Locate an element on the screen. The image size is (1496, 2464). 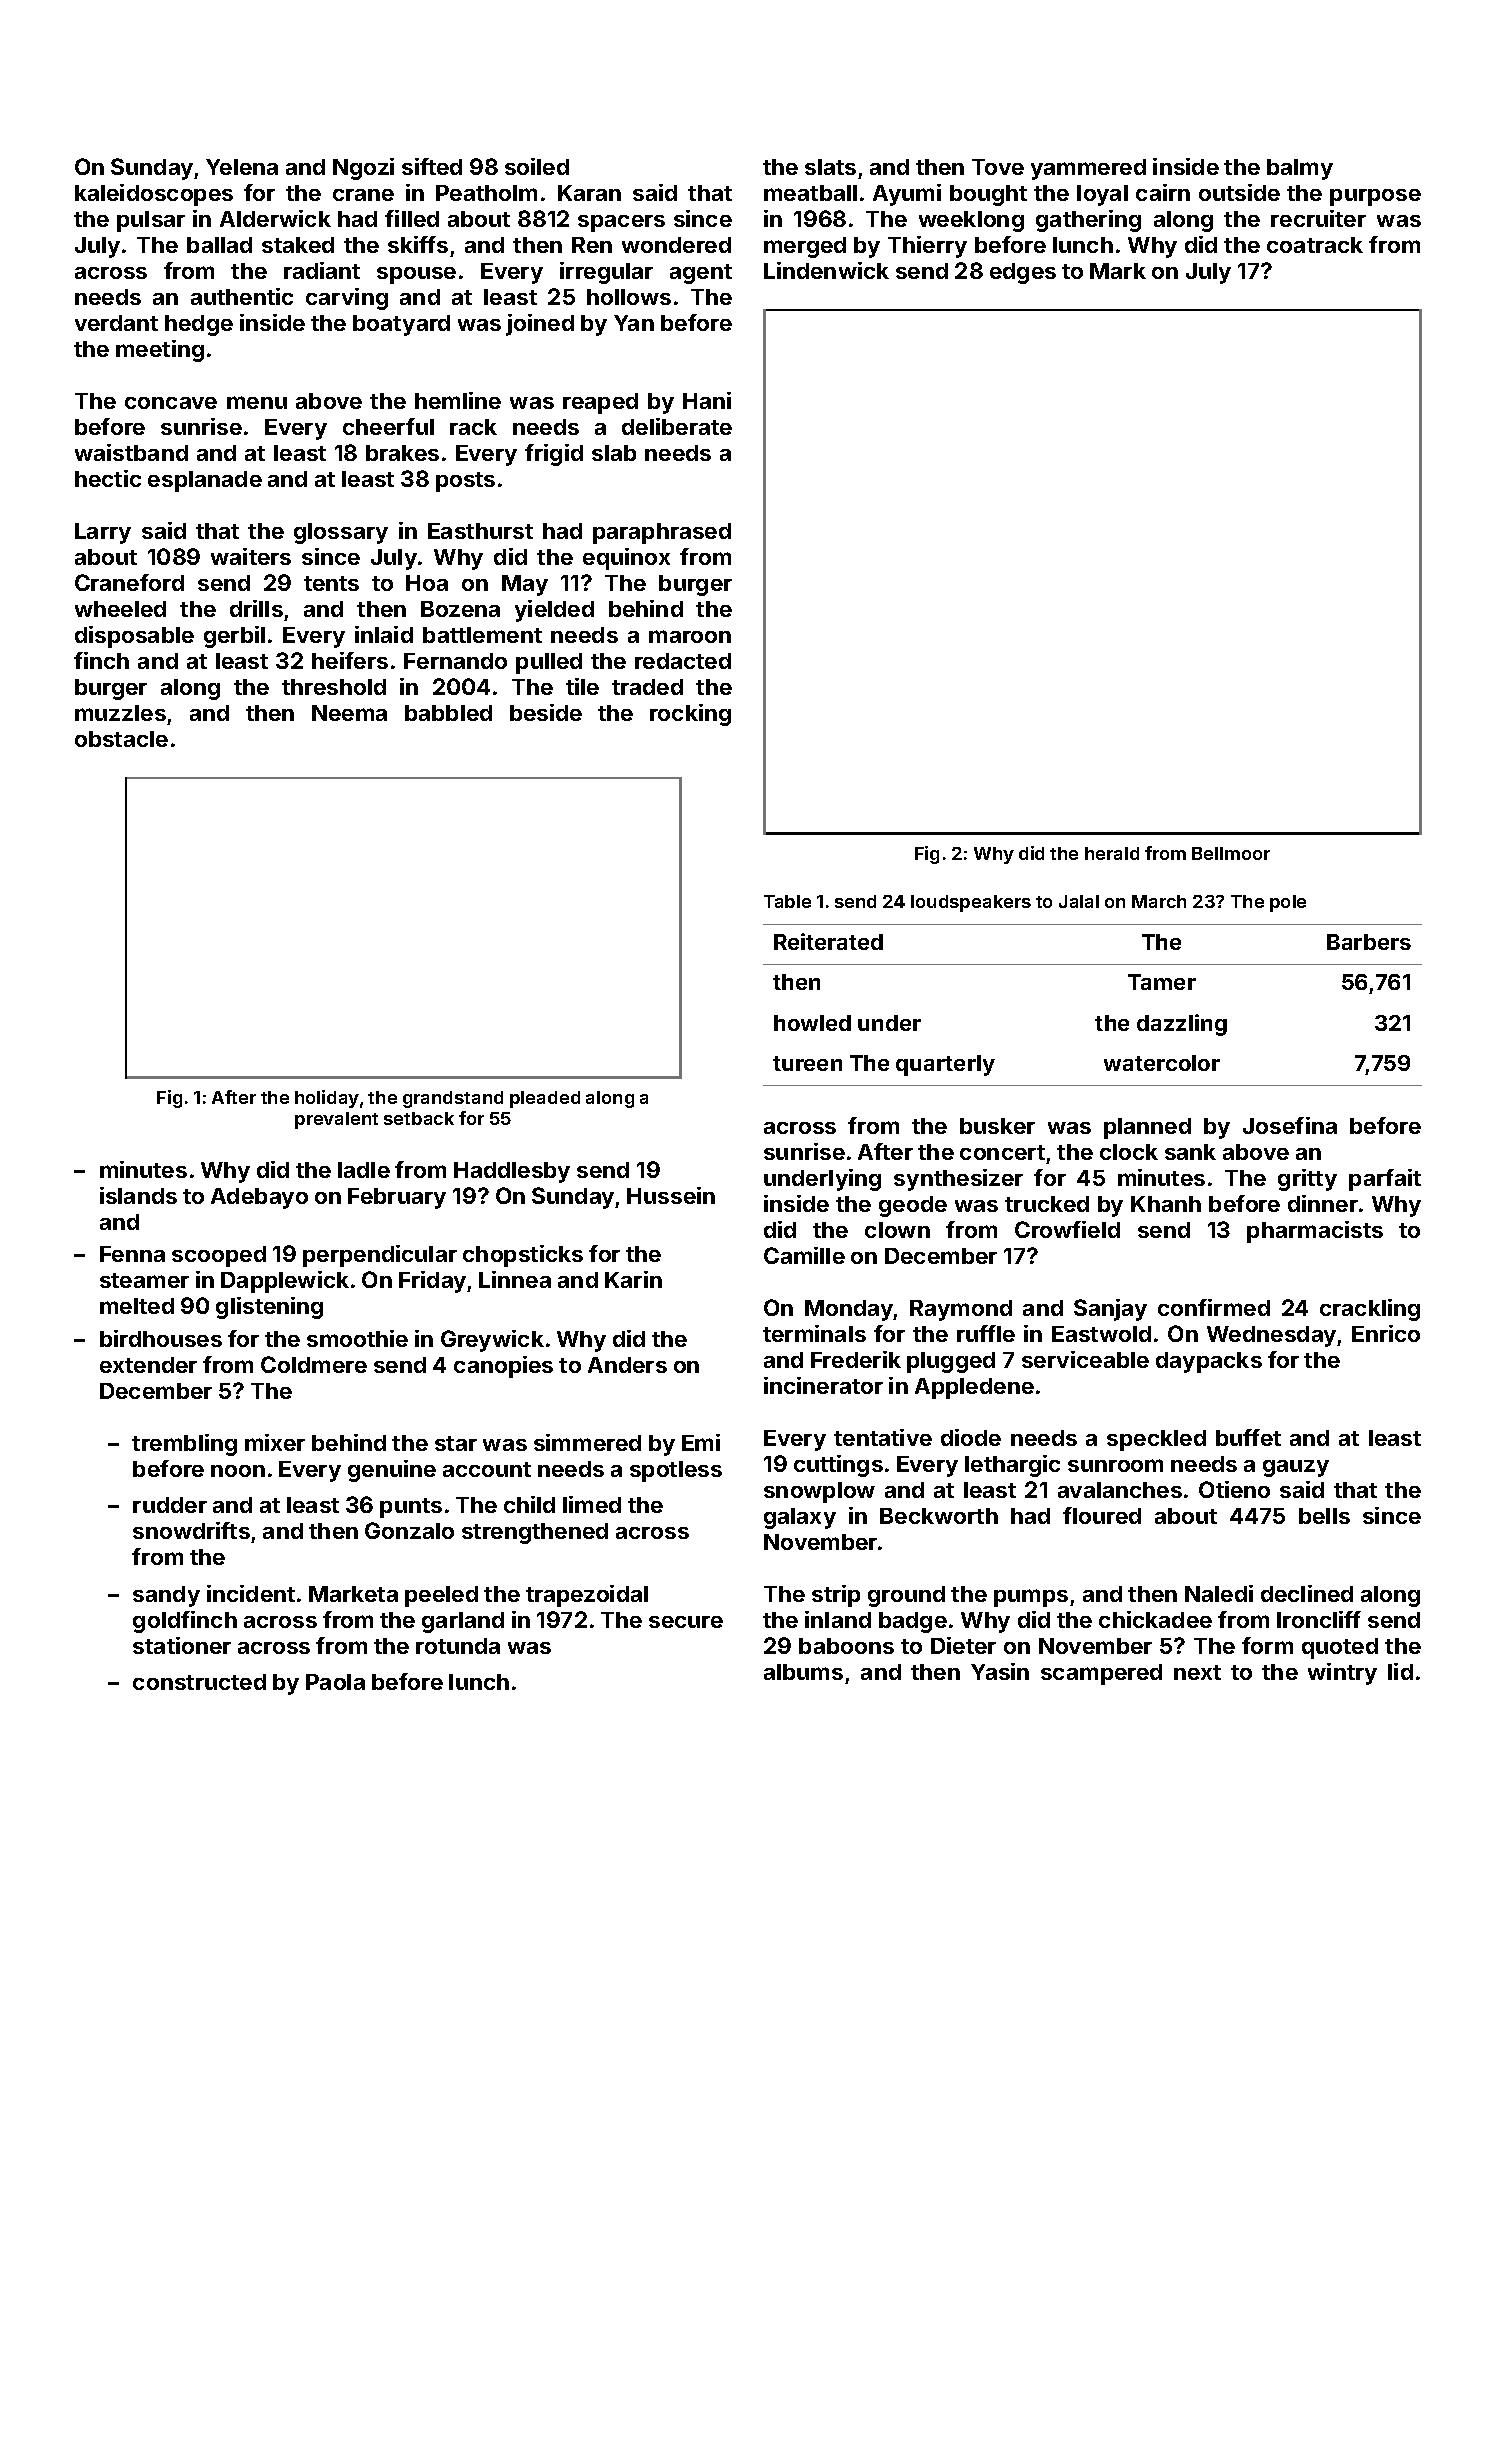
Camille is located at coordinates (804, 1255).
